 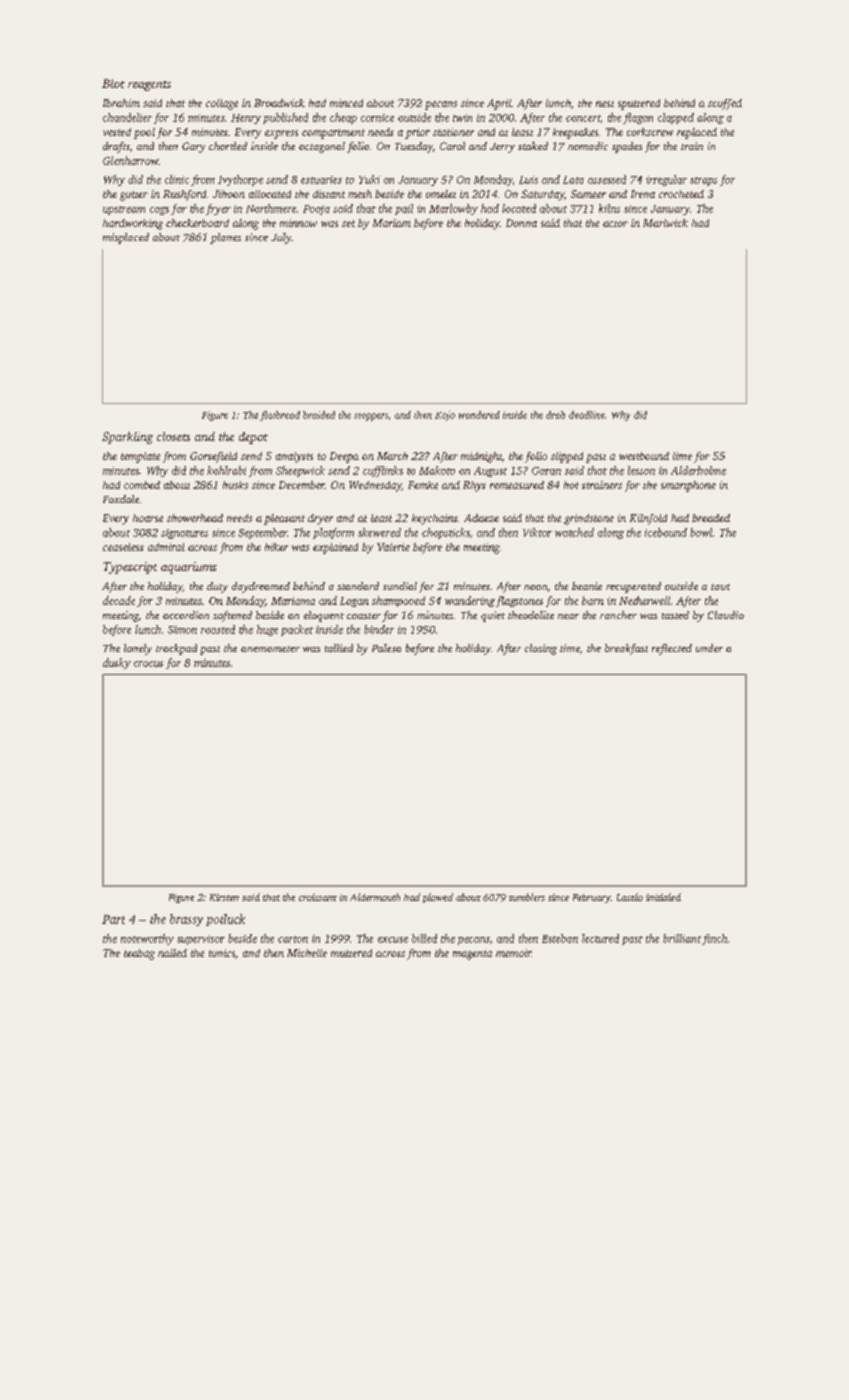 What do you see at coordinates (126, 238) in the screenshot?
I see `misplaced` at bounding box center [126, 238].
